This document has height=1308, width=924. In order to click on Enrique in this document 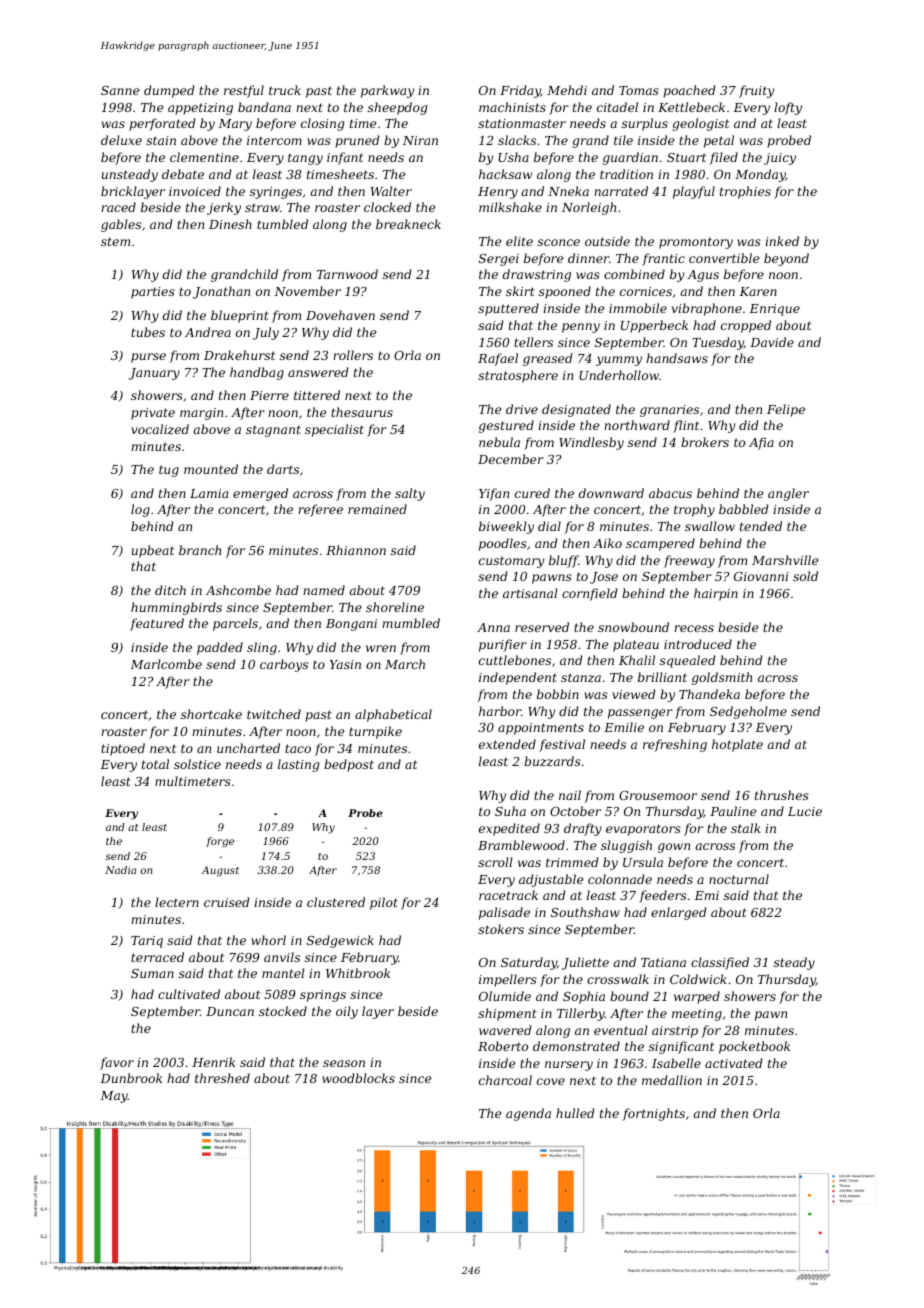, I will do `click(775, 310)`.
